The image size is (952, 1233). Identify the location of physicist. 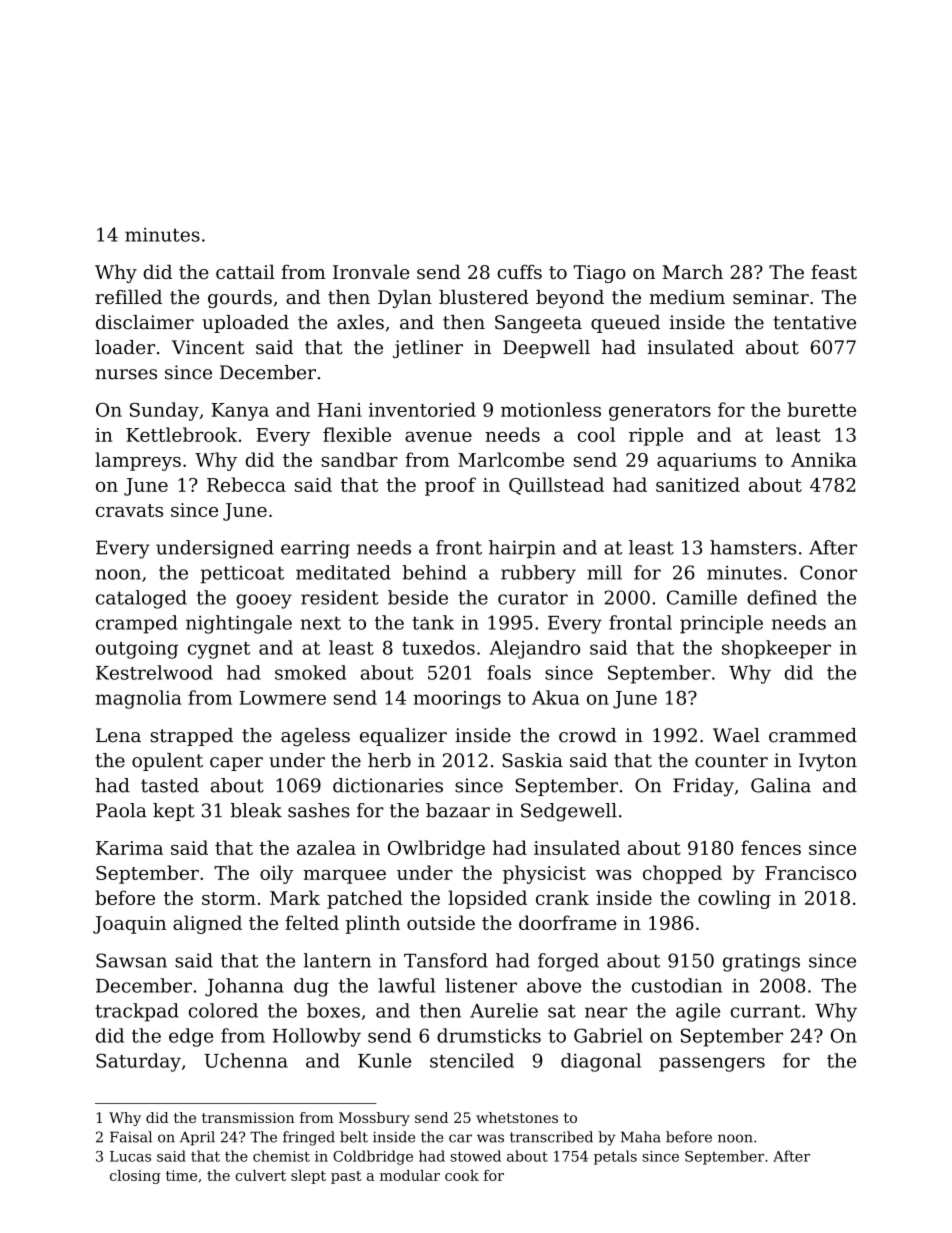
(544, 874).
